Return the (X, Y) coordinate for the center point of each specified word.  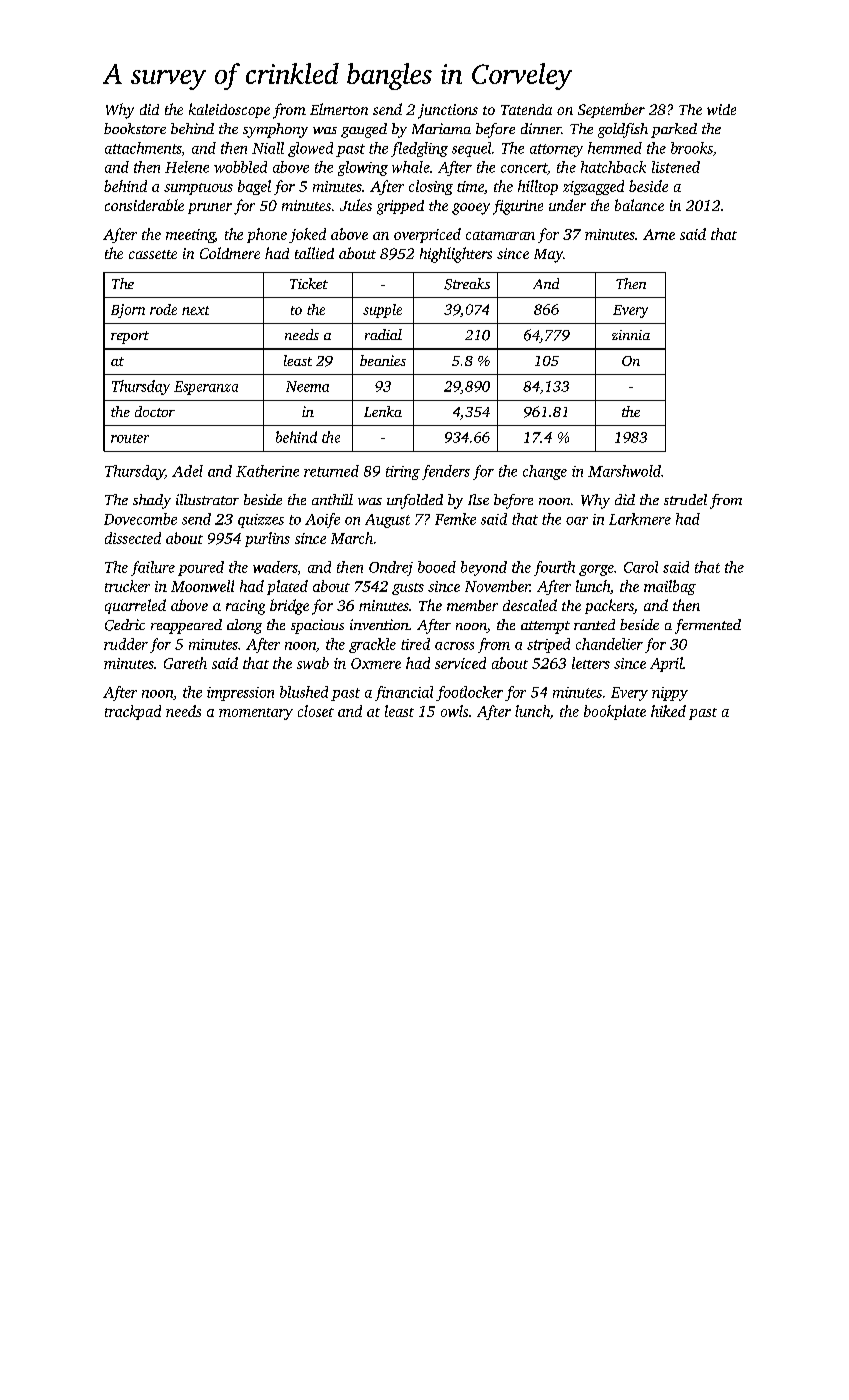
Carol (641, 567)
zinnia (631, 335)
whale (411, 167)
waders (275, 567)
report (130, 337)
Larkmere (640, 519)
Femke (455, 519)
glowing (363, 168)
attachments (143, 148)
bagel (254, 187)
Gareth (185, 663)
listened (676, 167)
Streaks (467, 284)
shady (152, 501)
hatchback (613, 167)
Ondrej (391, 568)
